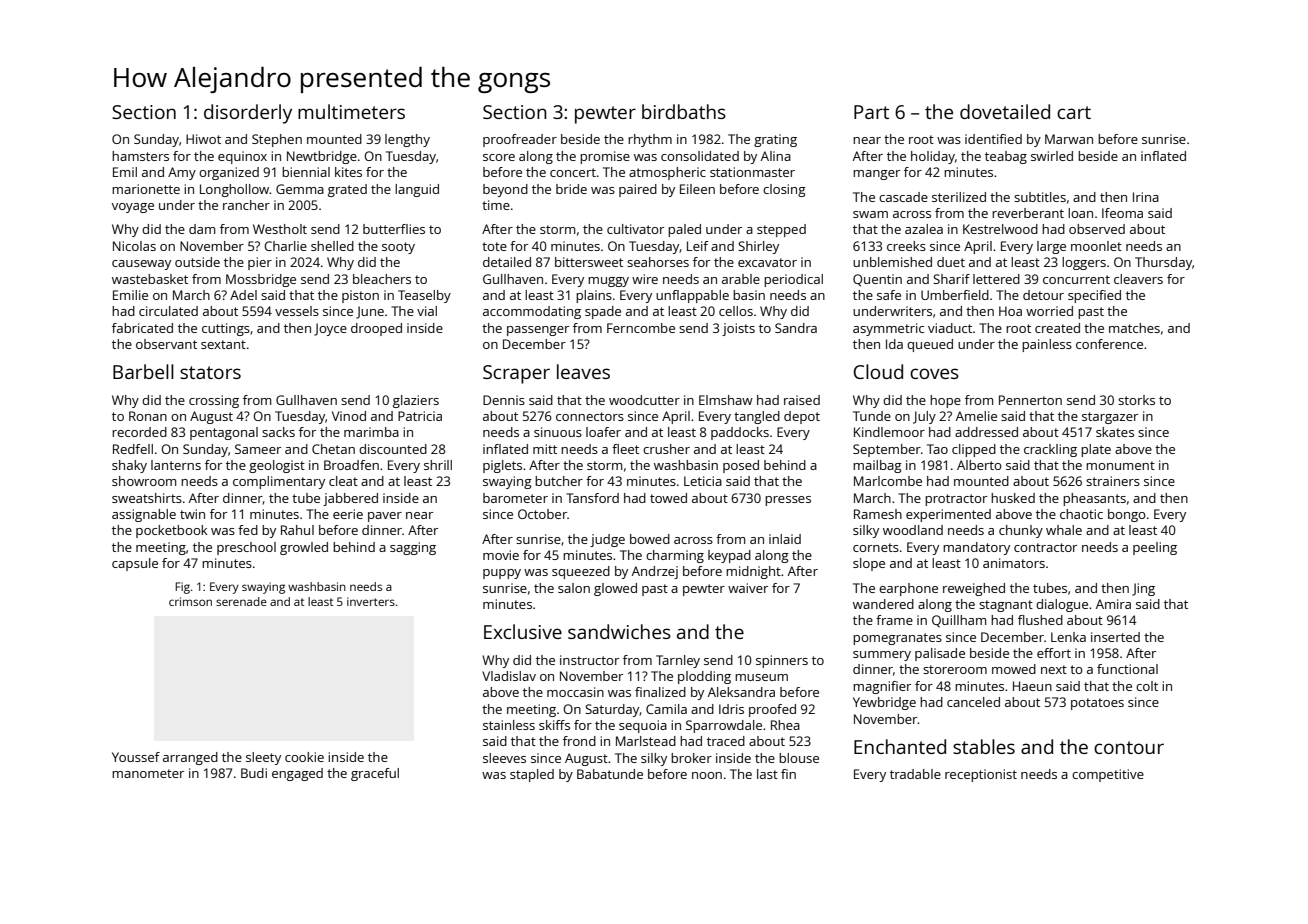  Describe the element at coordinates (1005, 111) in the document. I see `dovetailed` at that location.
